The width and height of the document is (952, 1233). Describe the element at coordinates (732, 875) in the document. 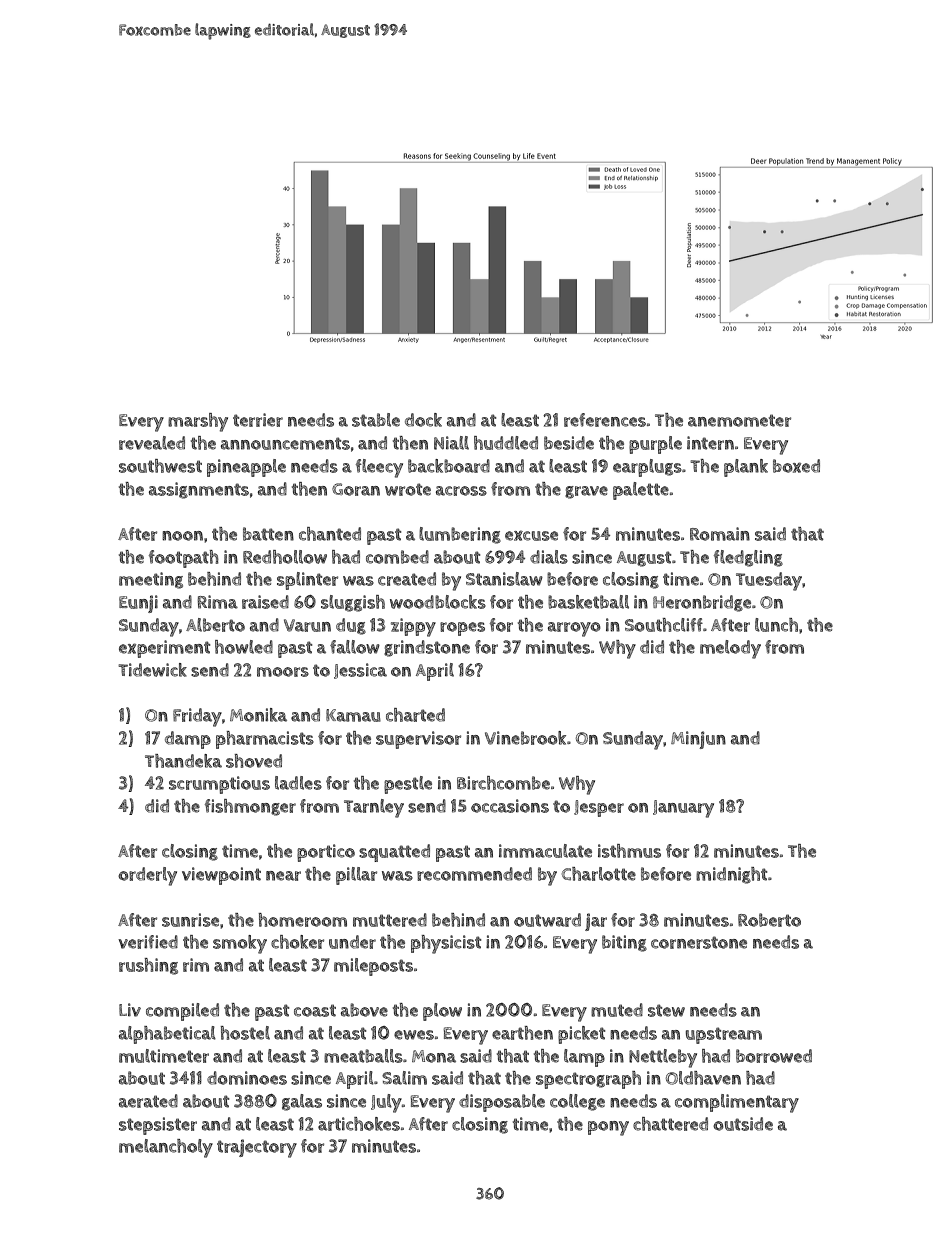

I see `midnight` at that location.
